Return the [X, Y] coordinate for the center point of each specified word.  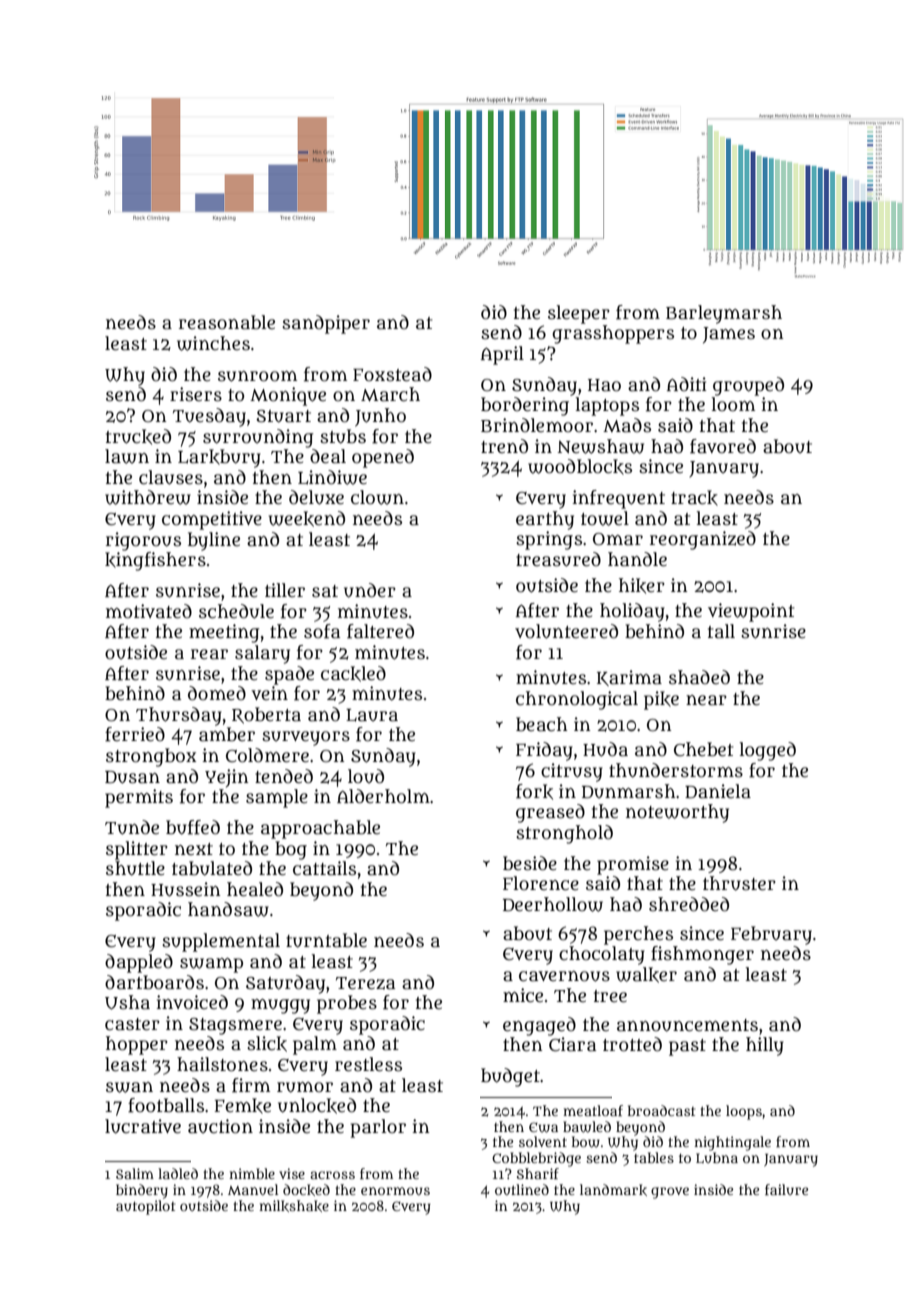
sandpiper [326, 324]
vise [292, 1173]
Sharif [538, 1173]
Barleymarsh [724, 314]
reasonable [227, 322]
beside [530, 863]
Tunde [132, 827]
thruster [739, 883]
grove [670, 1193]
